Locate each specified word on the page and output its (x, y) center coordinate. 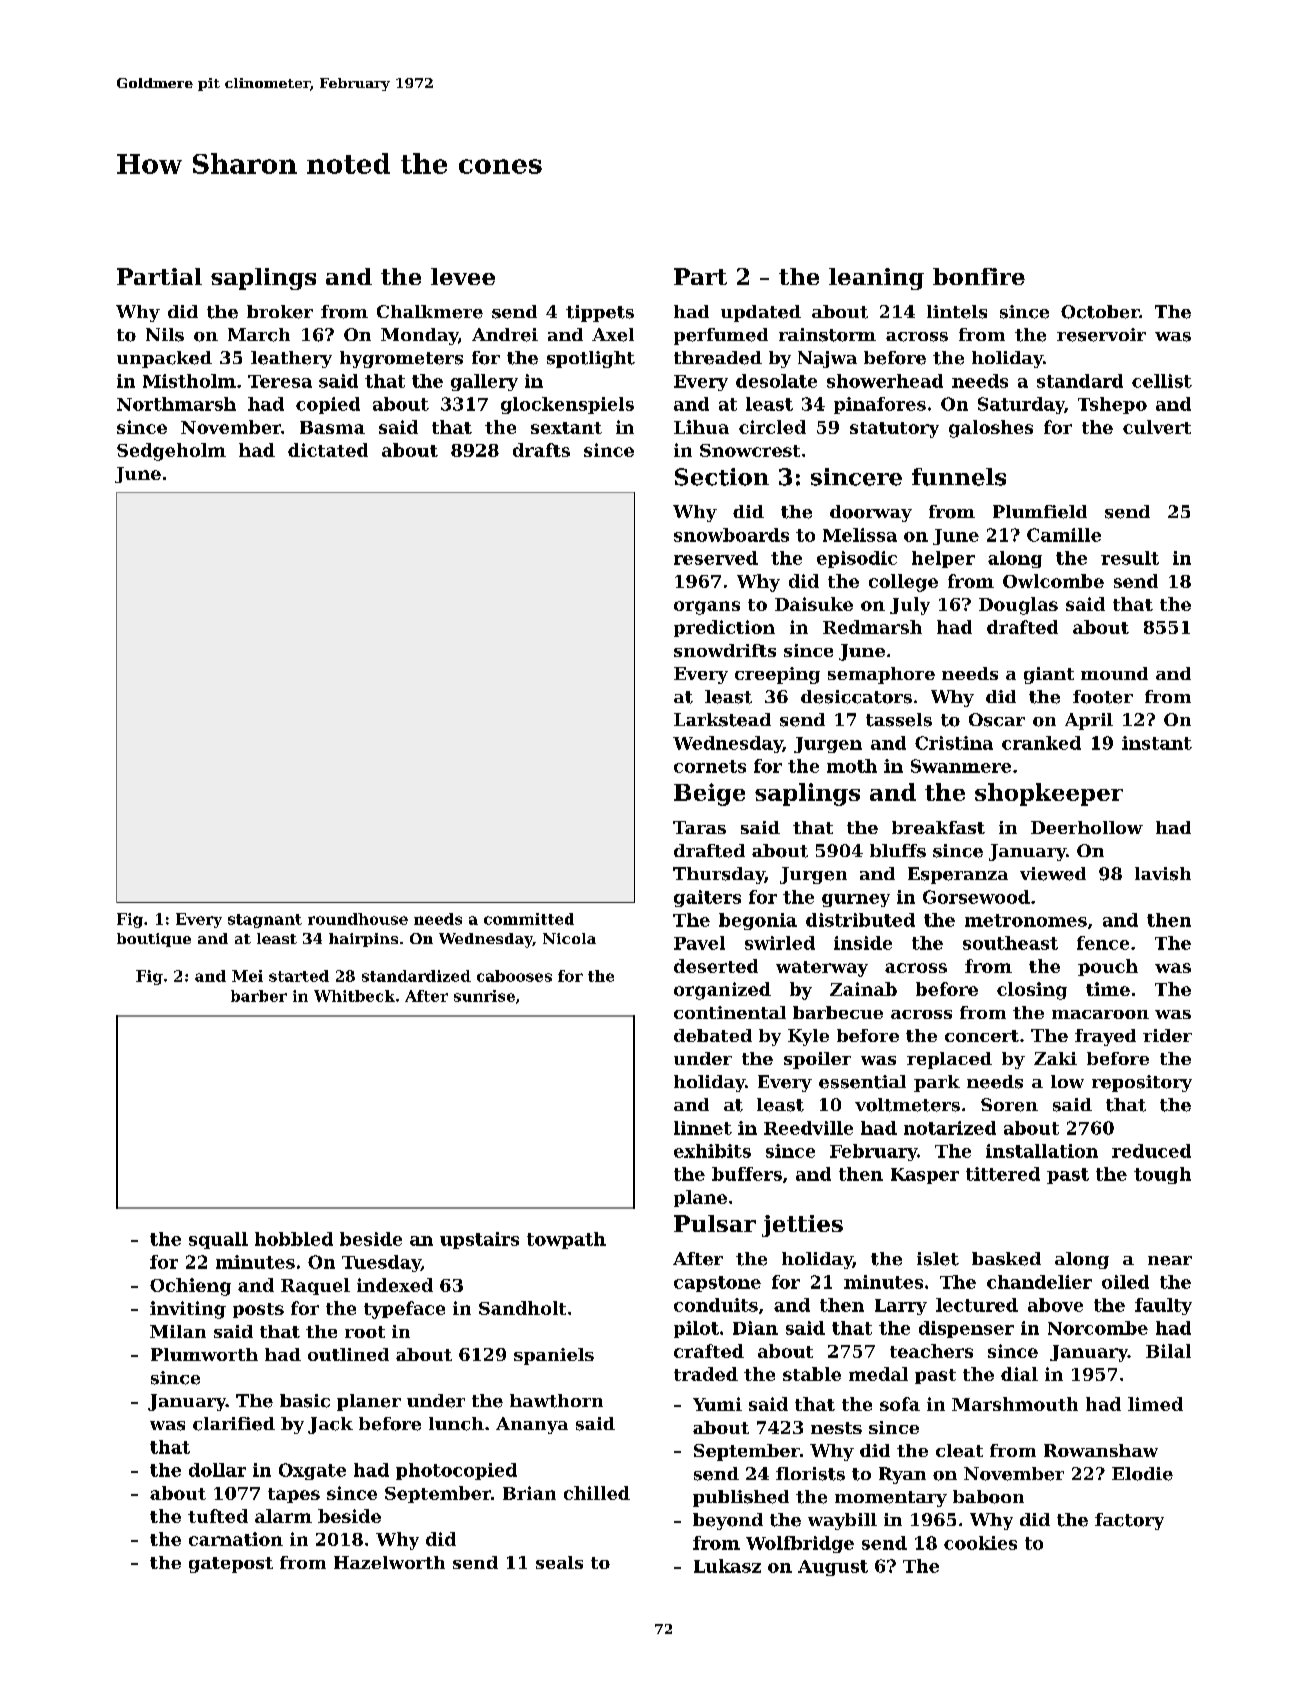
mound (1114, 673)
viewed (1053, 874)
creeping (777, 675)
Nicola (569, 938)
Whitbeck (354, 996)
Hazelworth (389, 1562)
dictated (328, 450)
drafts (541, 450)
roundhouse (358, 919)
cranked (1041, 743)
